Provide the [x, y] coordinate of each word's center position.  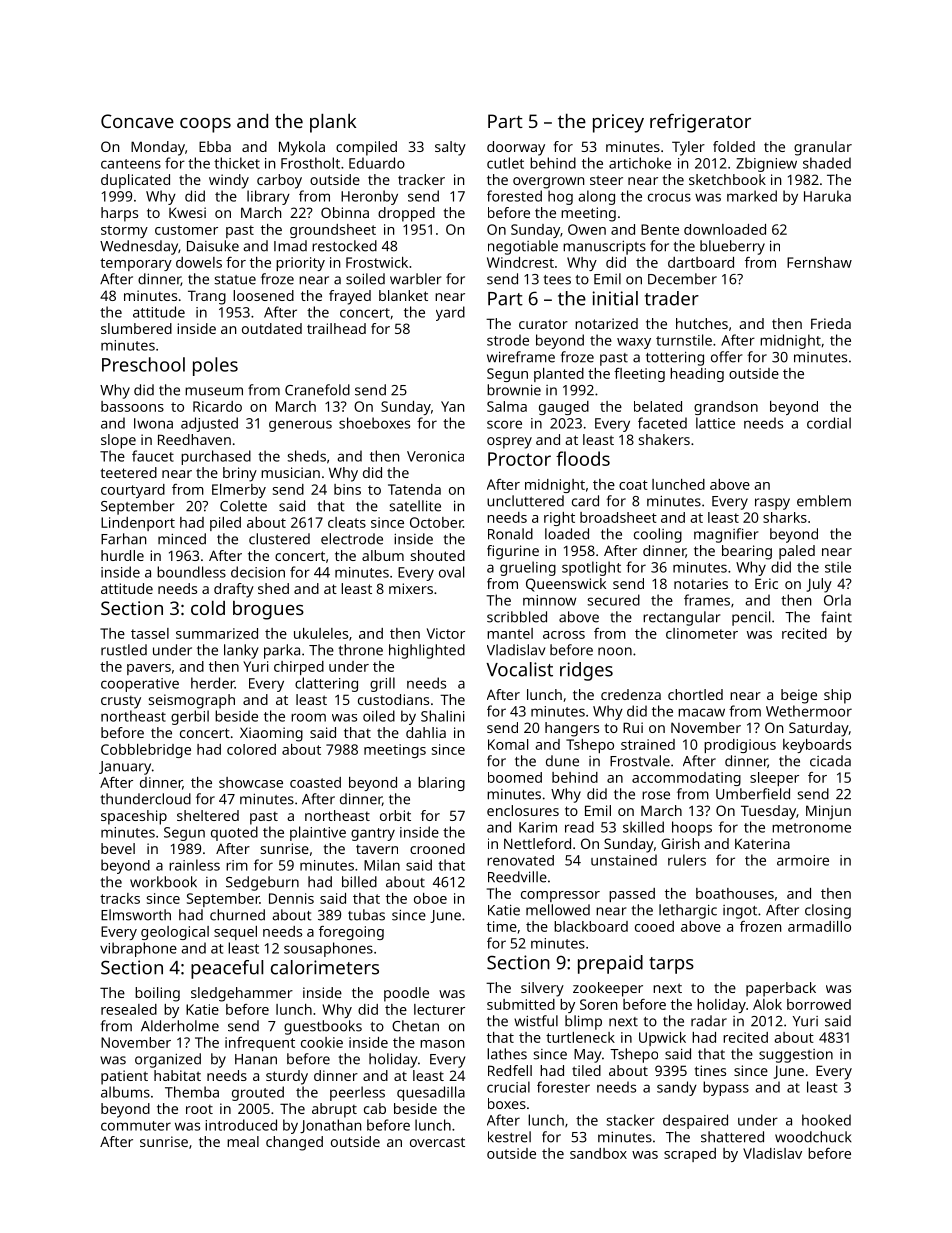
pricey [618, 123]
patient [124, 1077]
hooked [826, 1120]
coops [205, 125]
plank [333, 123]
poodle [406, 994]
